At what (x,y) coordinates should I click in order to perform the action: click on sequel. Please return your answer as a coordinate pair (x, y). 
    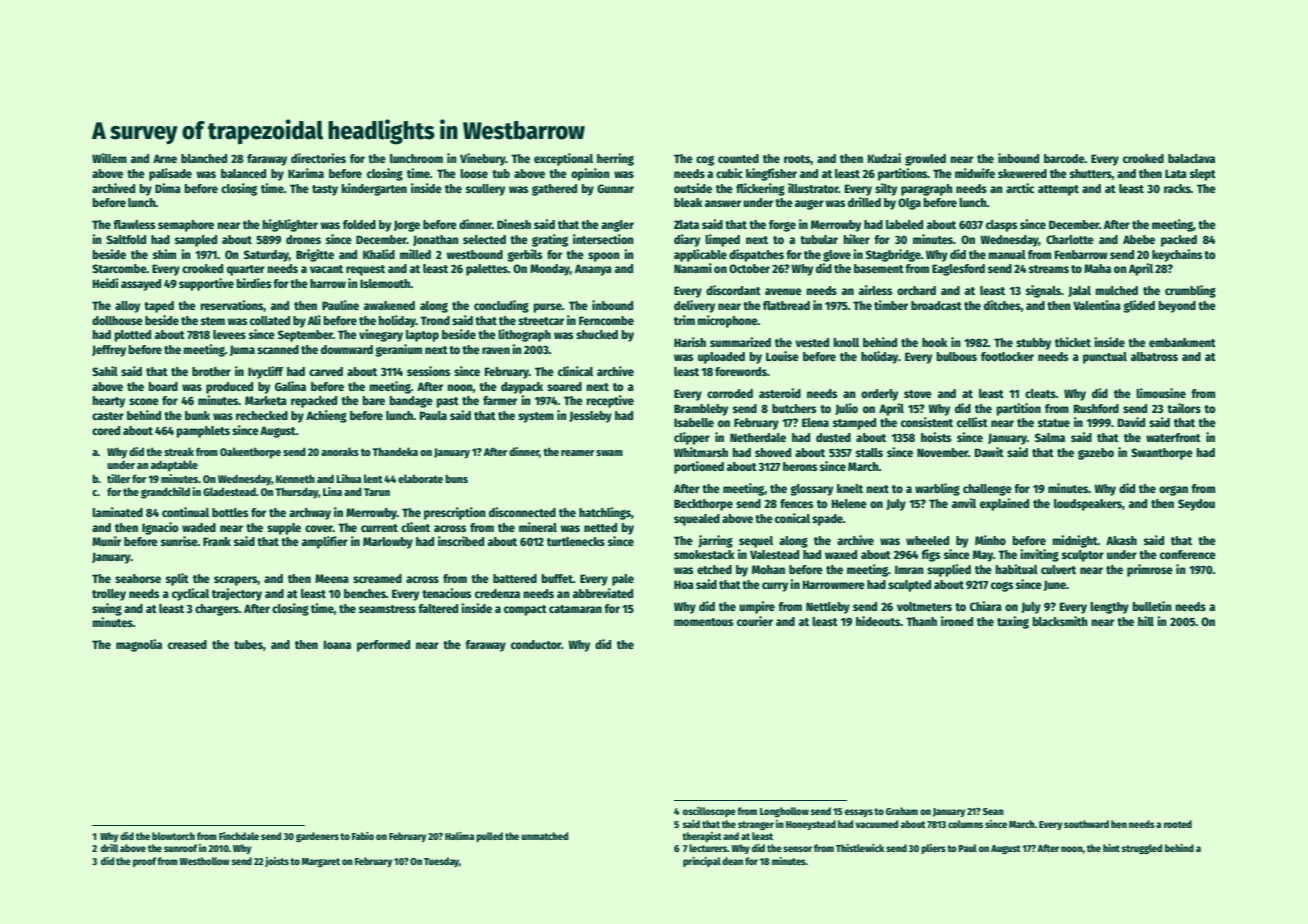
    Looking at the image, I should click on (756, 542).
